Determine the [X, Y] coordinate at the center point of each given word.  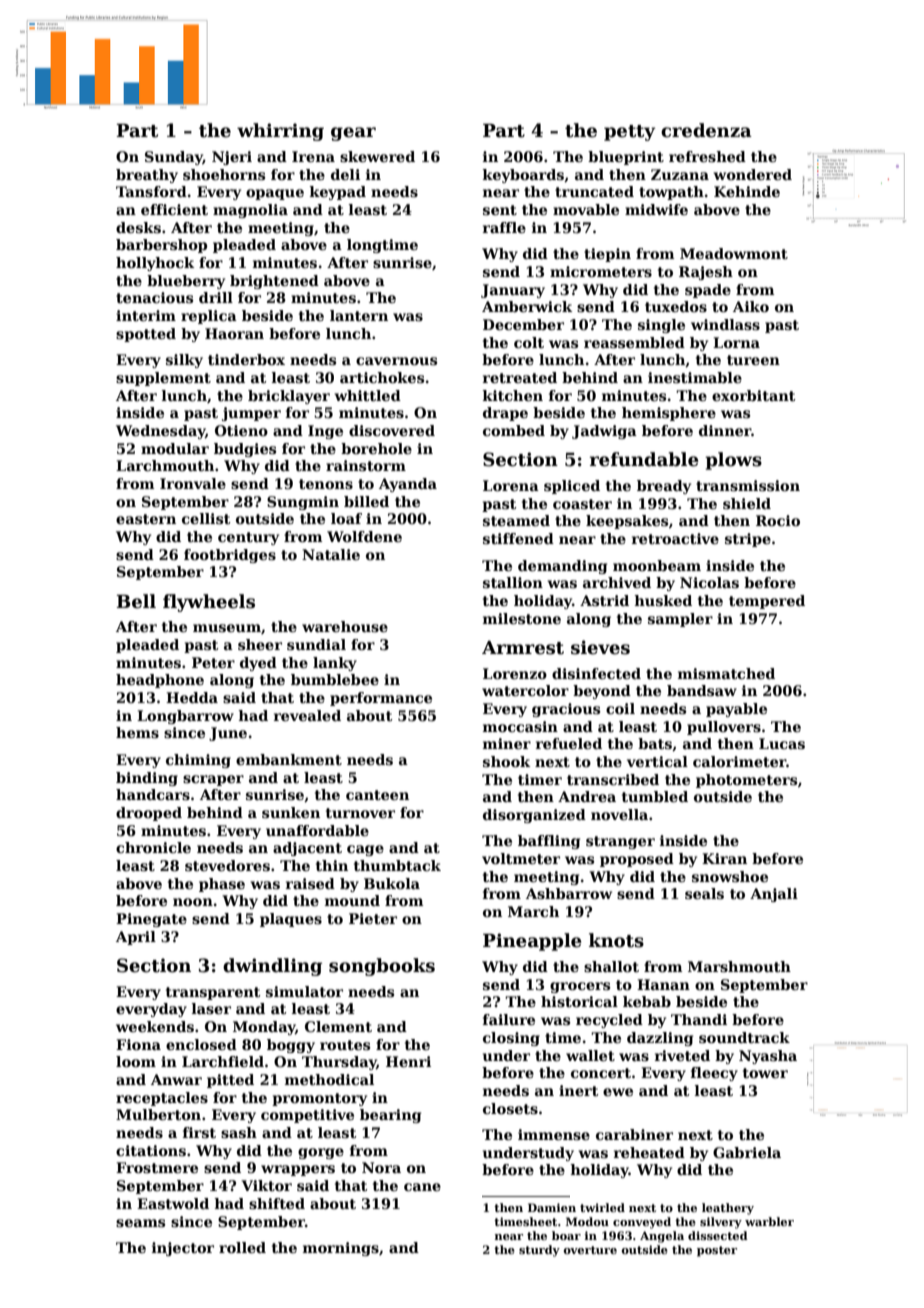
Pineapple [532, 942]
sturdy [539, 1251]
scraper [213, 780]
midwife [656, 209]
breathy [147, 176]
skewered [377, 156]
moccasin [520, 726]
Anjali [774, 895]
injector [183, 1249]
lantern [359, 315]
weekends [155, 1026]
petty [629, 133]
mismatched [726, 673]
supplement [163, 379]
